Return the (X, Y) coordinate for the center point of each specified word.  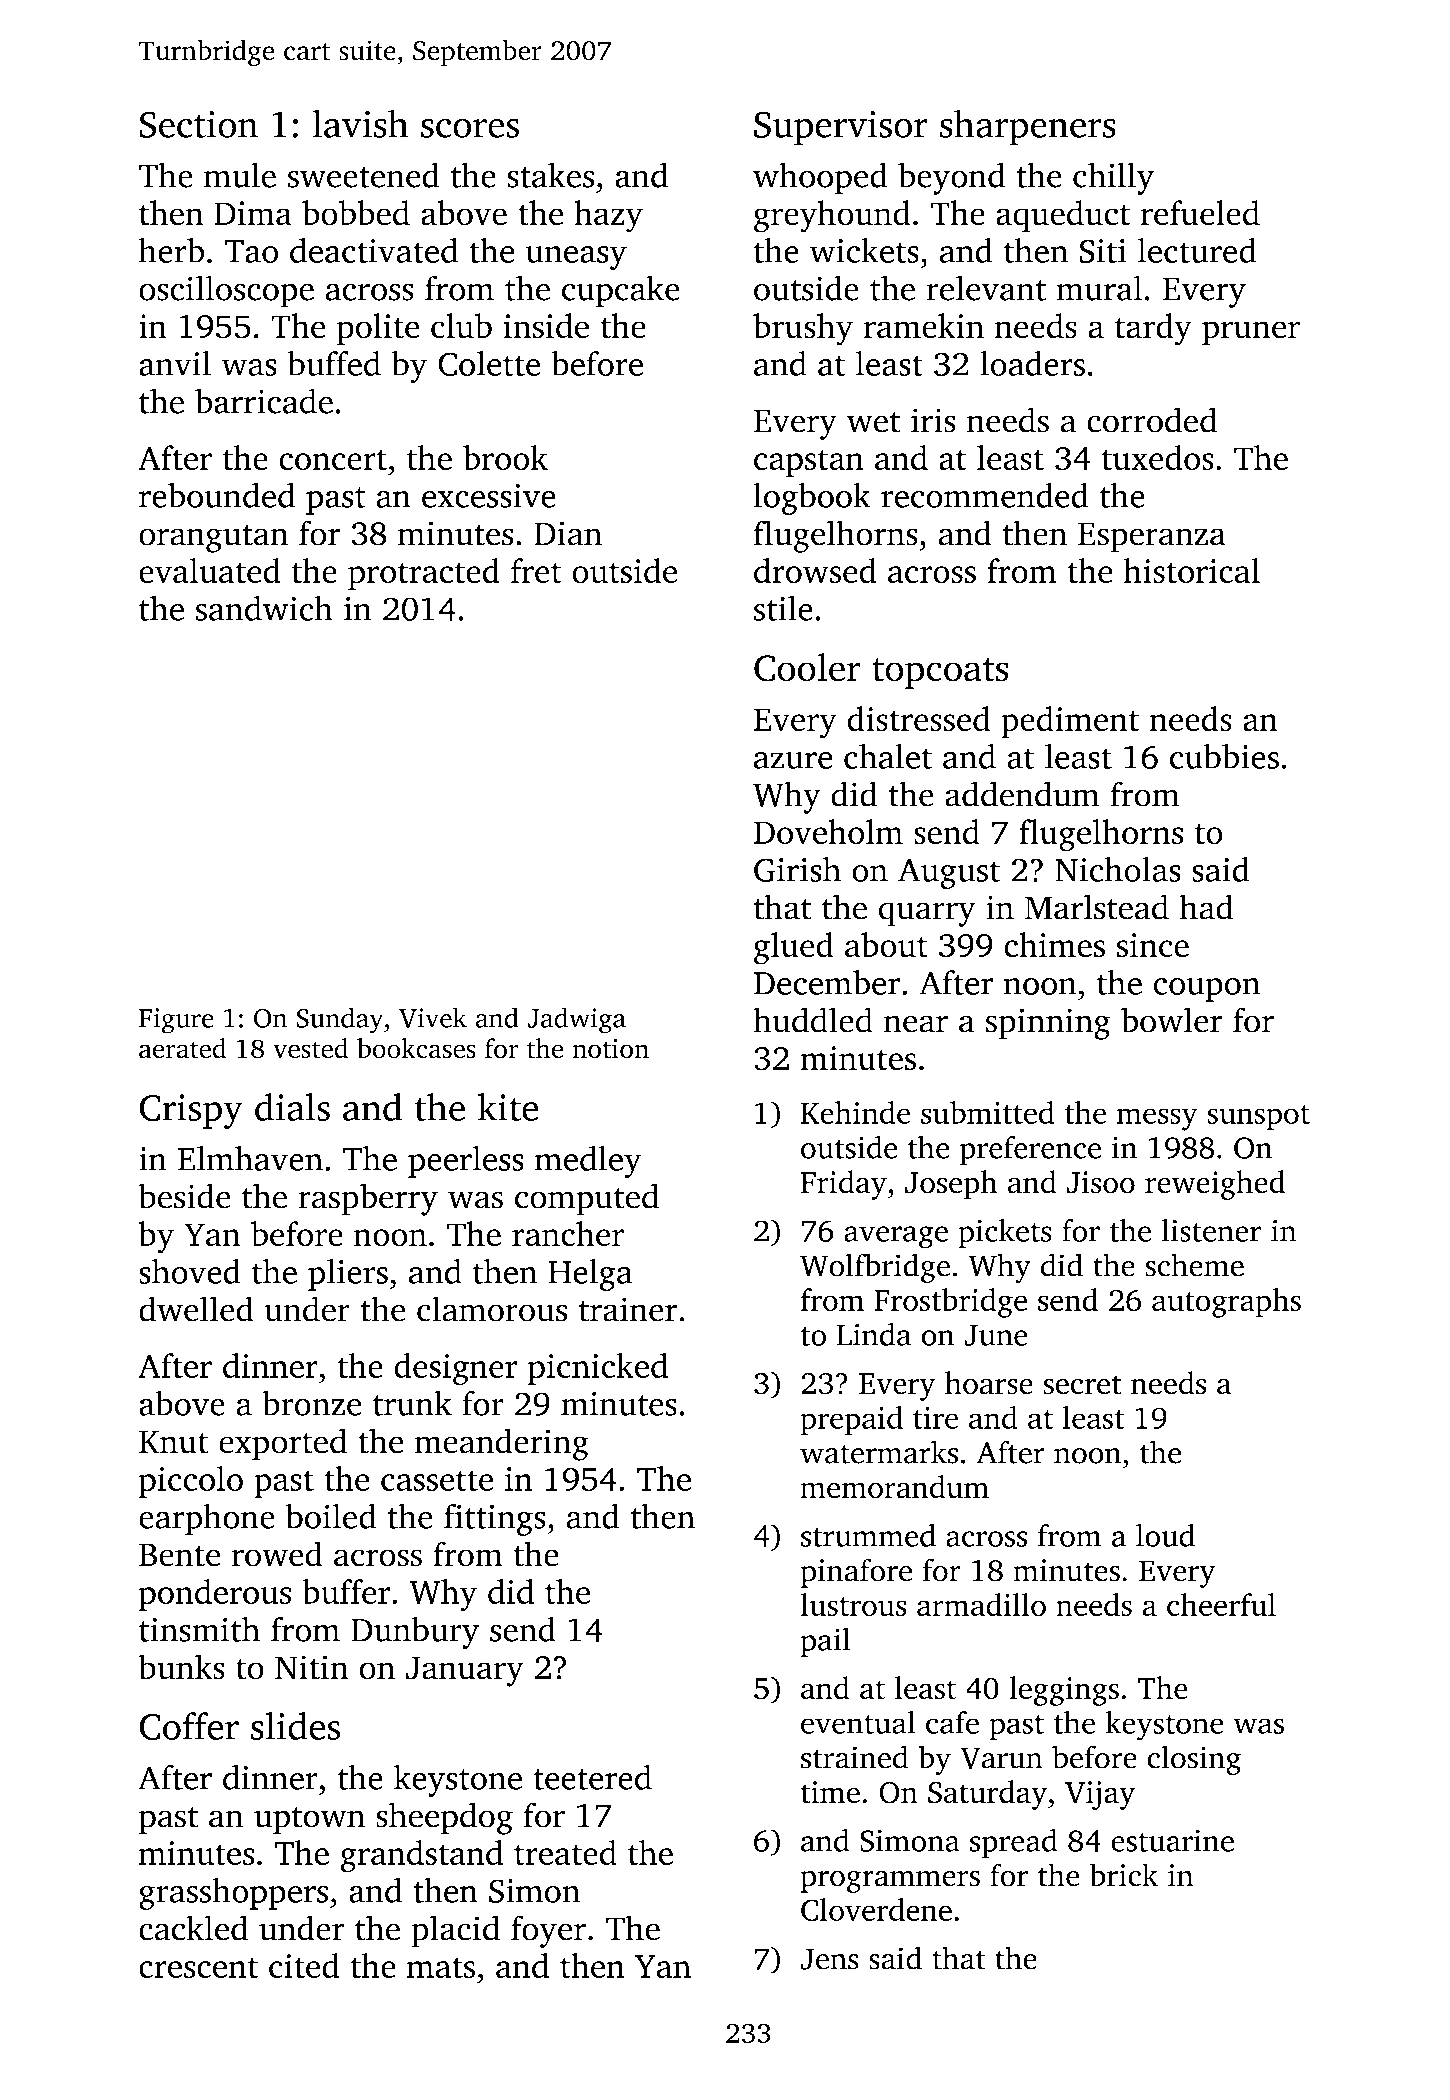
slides (295, 1726)
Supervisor (841, 128)
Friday (844, 1185)
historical (1192, 571)
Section (198, 124)
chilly (1113, 178)
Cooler (807, 667)
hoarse (989, 1383)
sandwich (264, 608)
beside (184, 1196)
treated (565, 1852)
